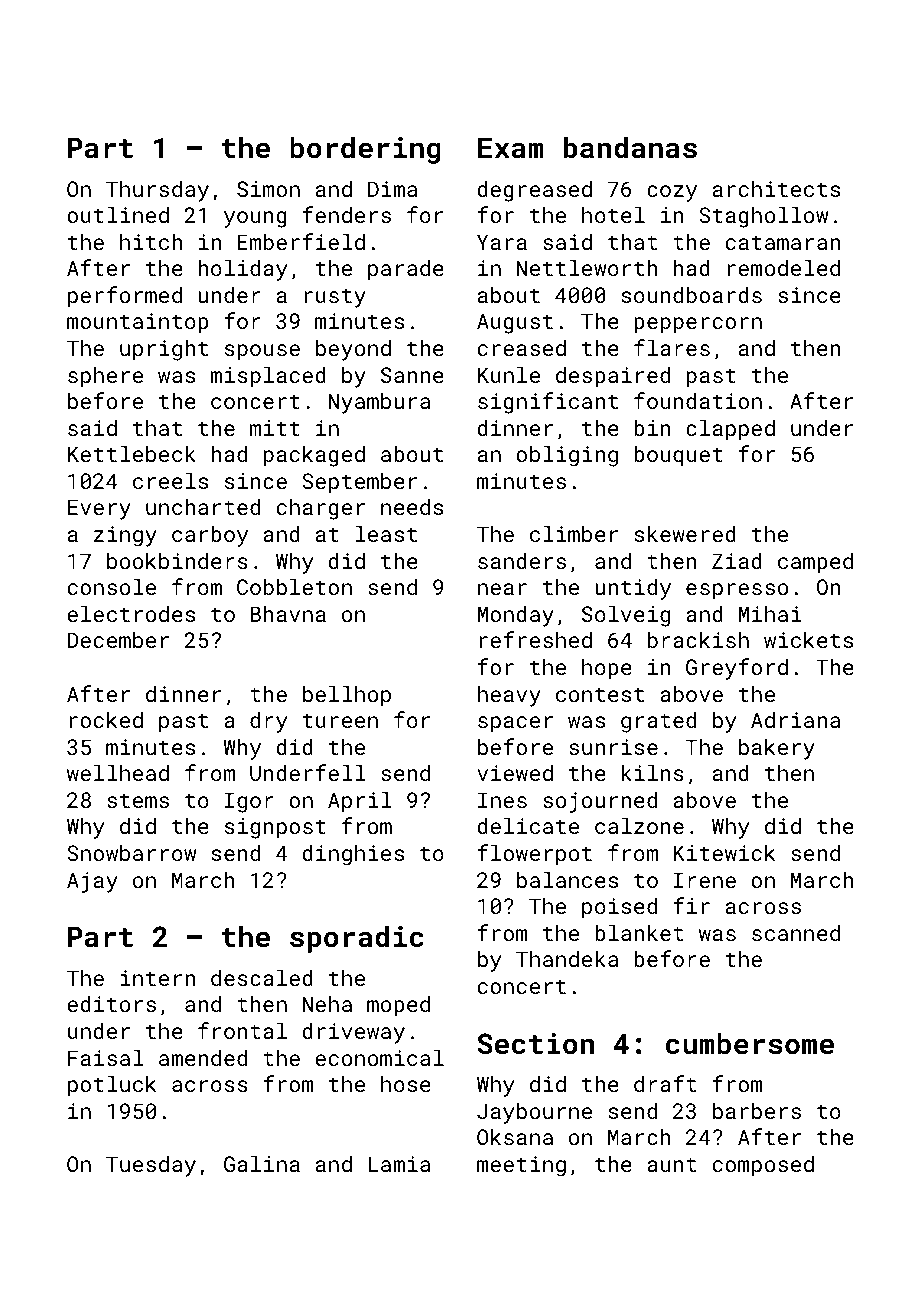 This screenshot has width=924, height=1314. Describe the element at coordinates (99, 509) in the screenshot. I see `Every` at that location.
